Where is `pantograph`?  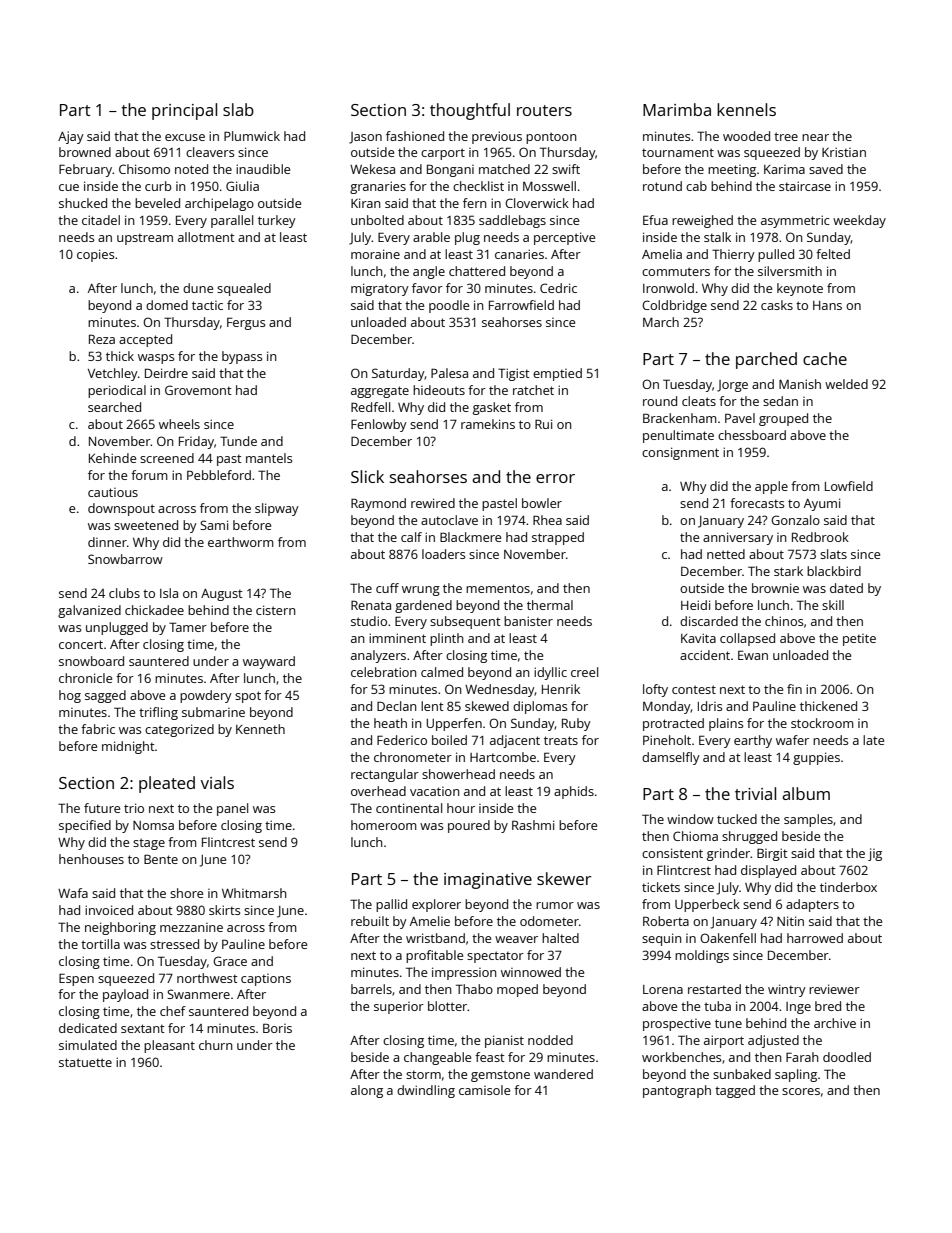 pantograph is located at coordinates (677, 1091).
